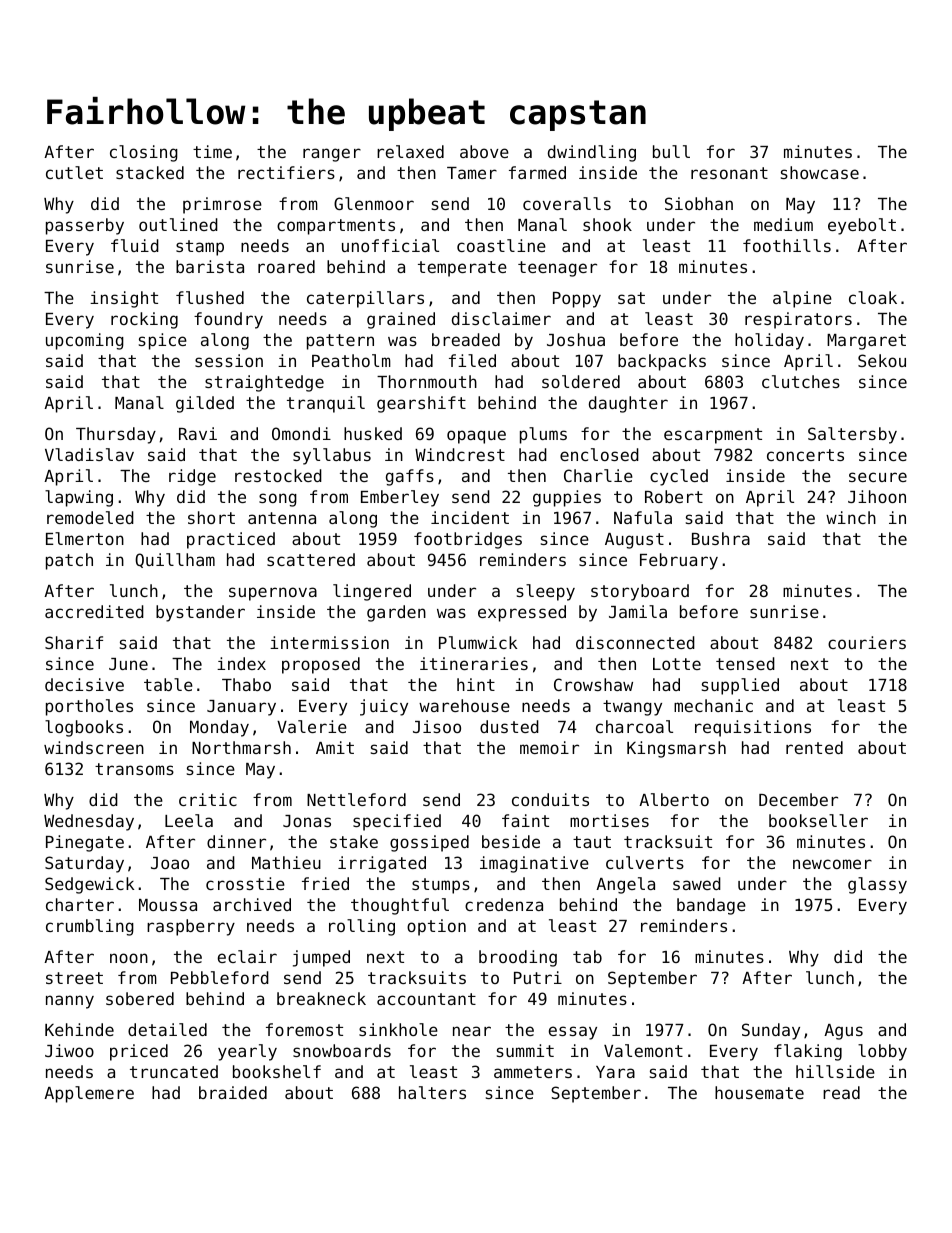 Image resolution: width=952 pixels, height=1233 pixels. I want to click on bull, so click(671, 151).
